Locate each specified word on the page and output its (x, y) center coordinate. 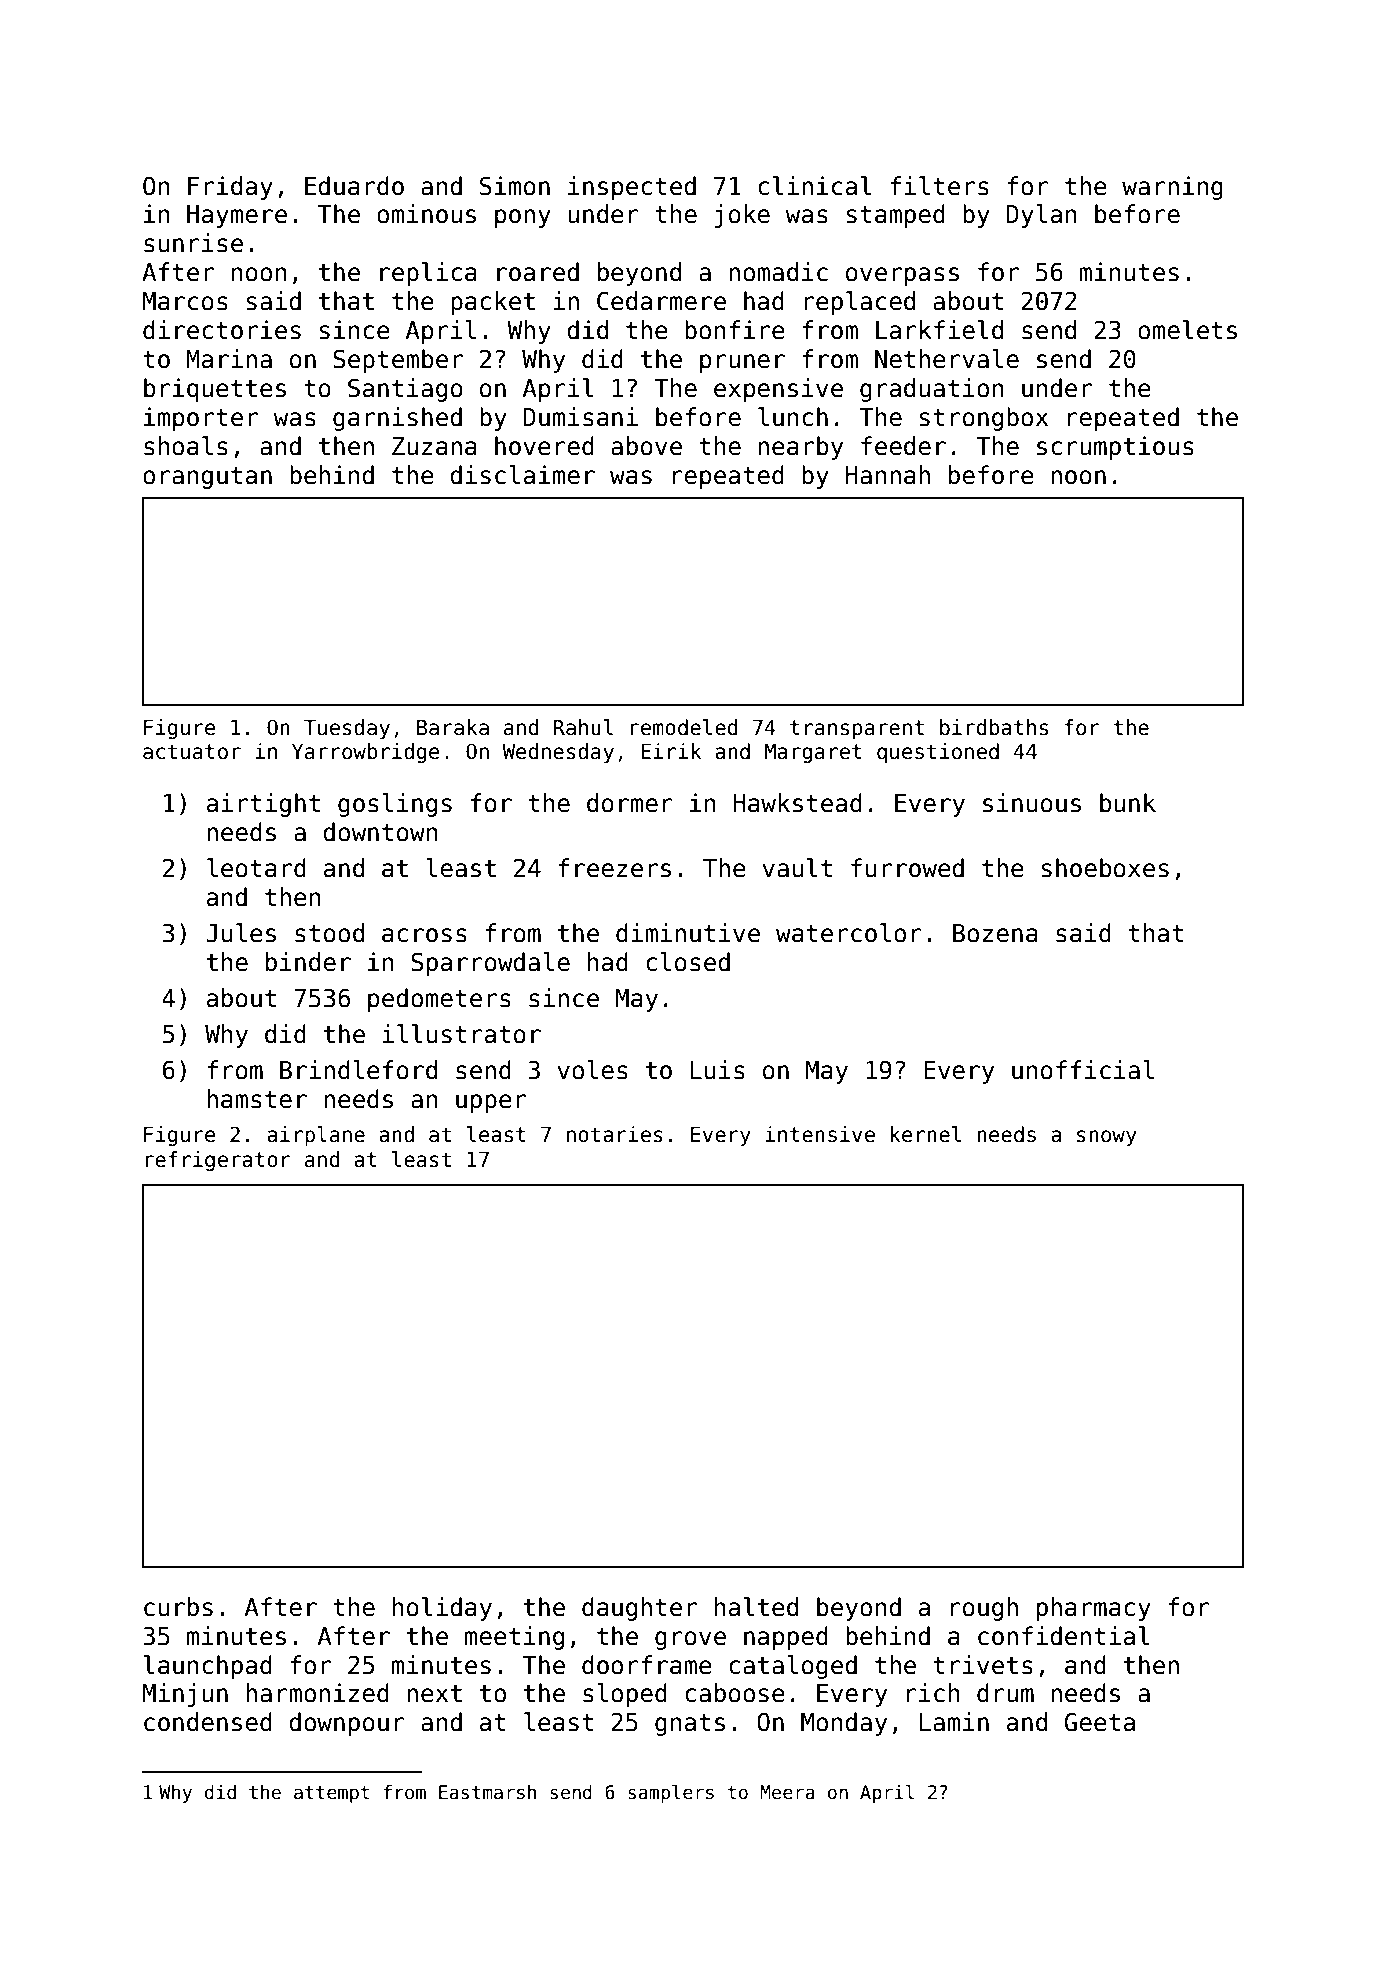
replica (428, 274)
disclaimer (522, 475)
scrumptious (1115, 448)
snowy (1107, 1138)
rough (984, 1609)
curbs (178, 1607)
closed (688, 962)
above (646, 446)
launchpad (208, 1667)
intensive (820, 1134)
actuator (192, 752)
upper (491, 1103)
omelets (1187, 330)
